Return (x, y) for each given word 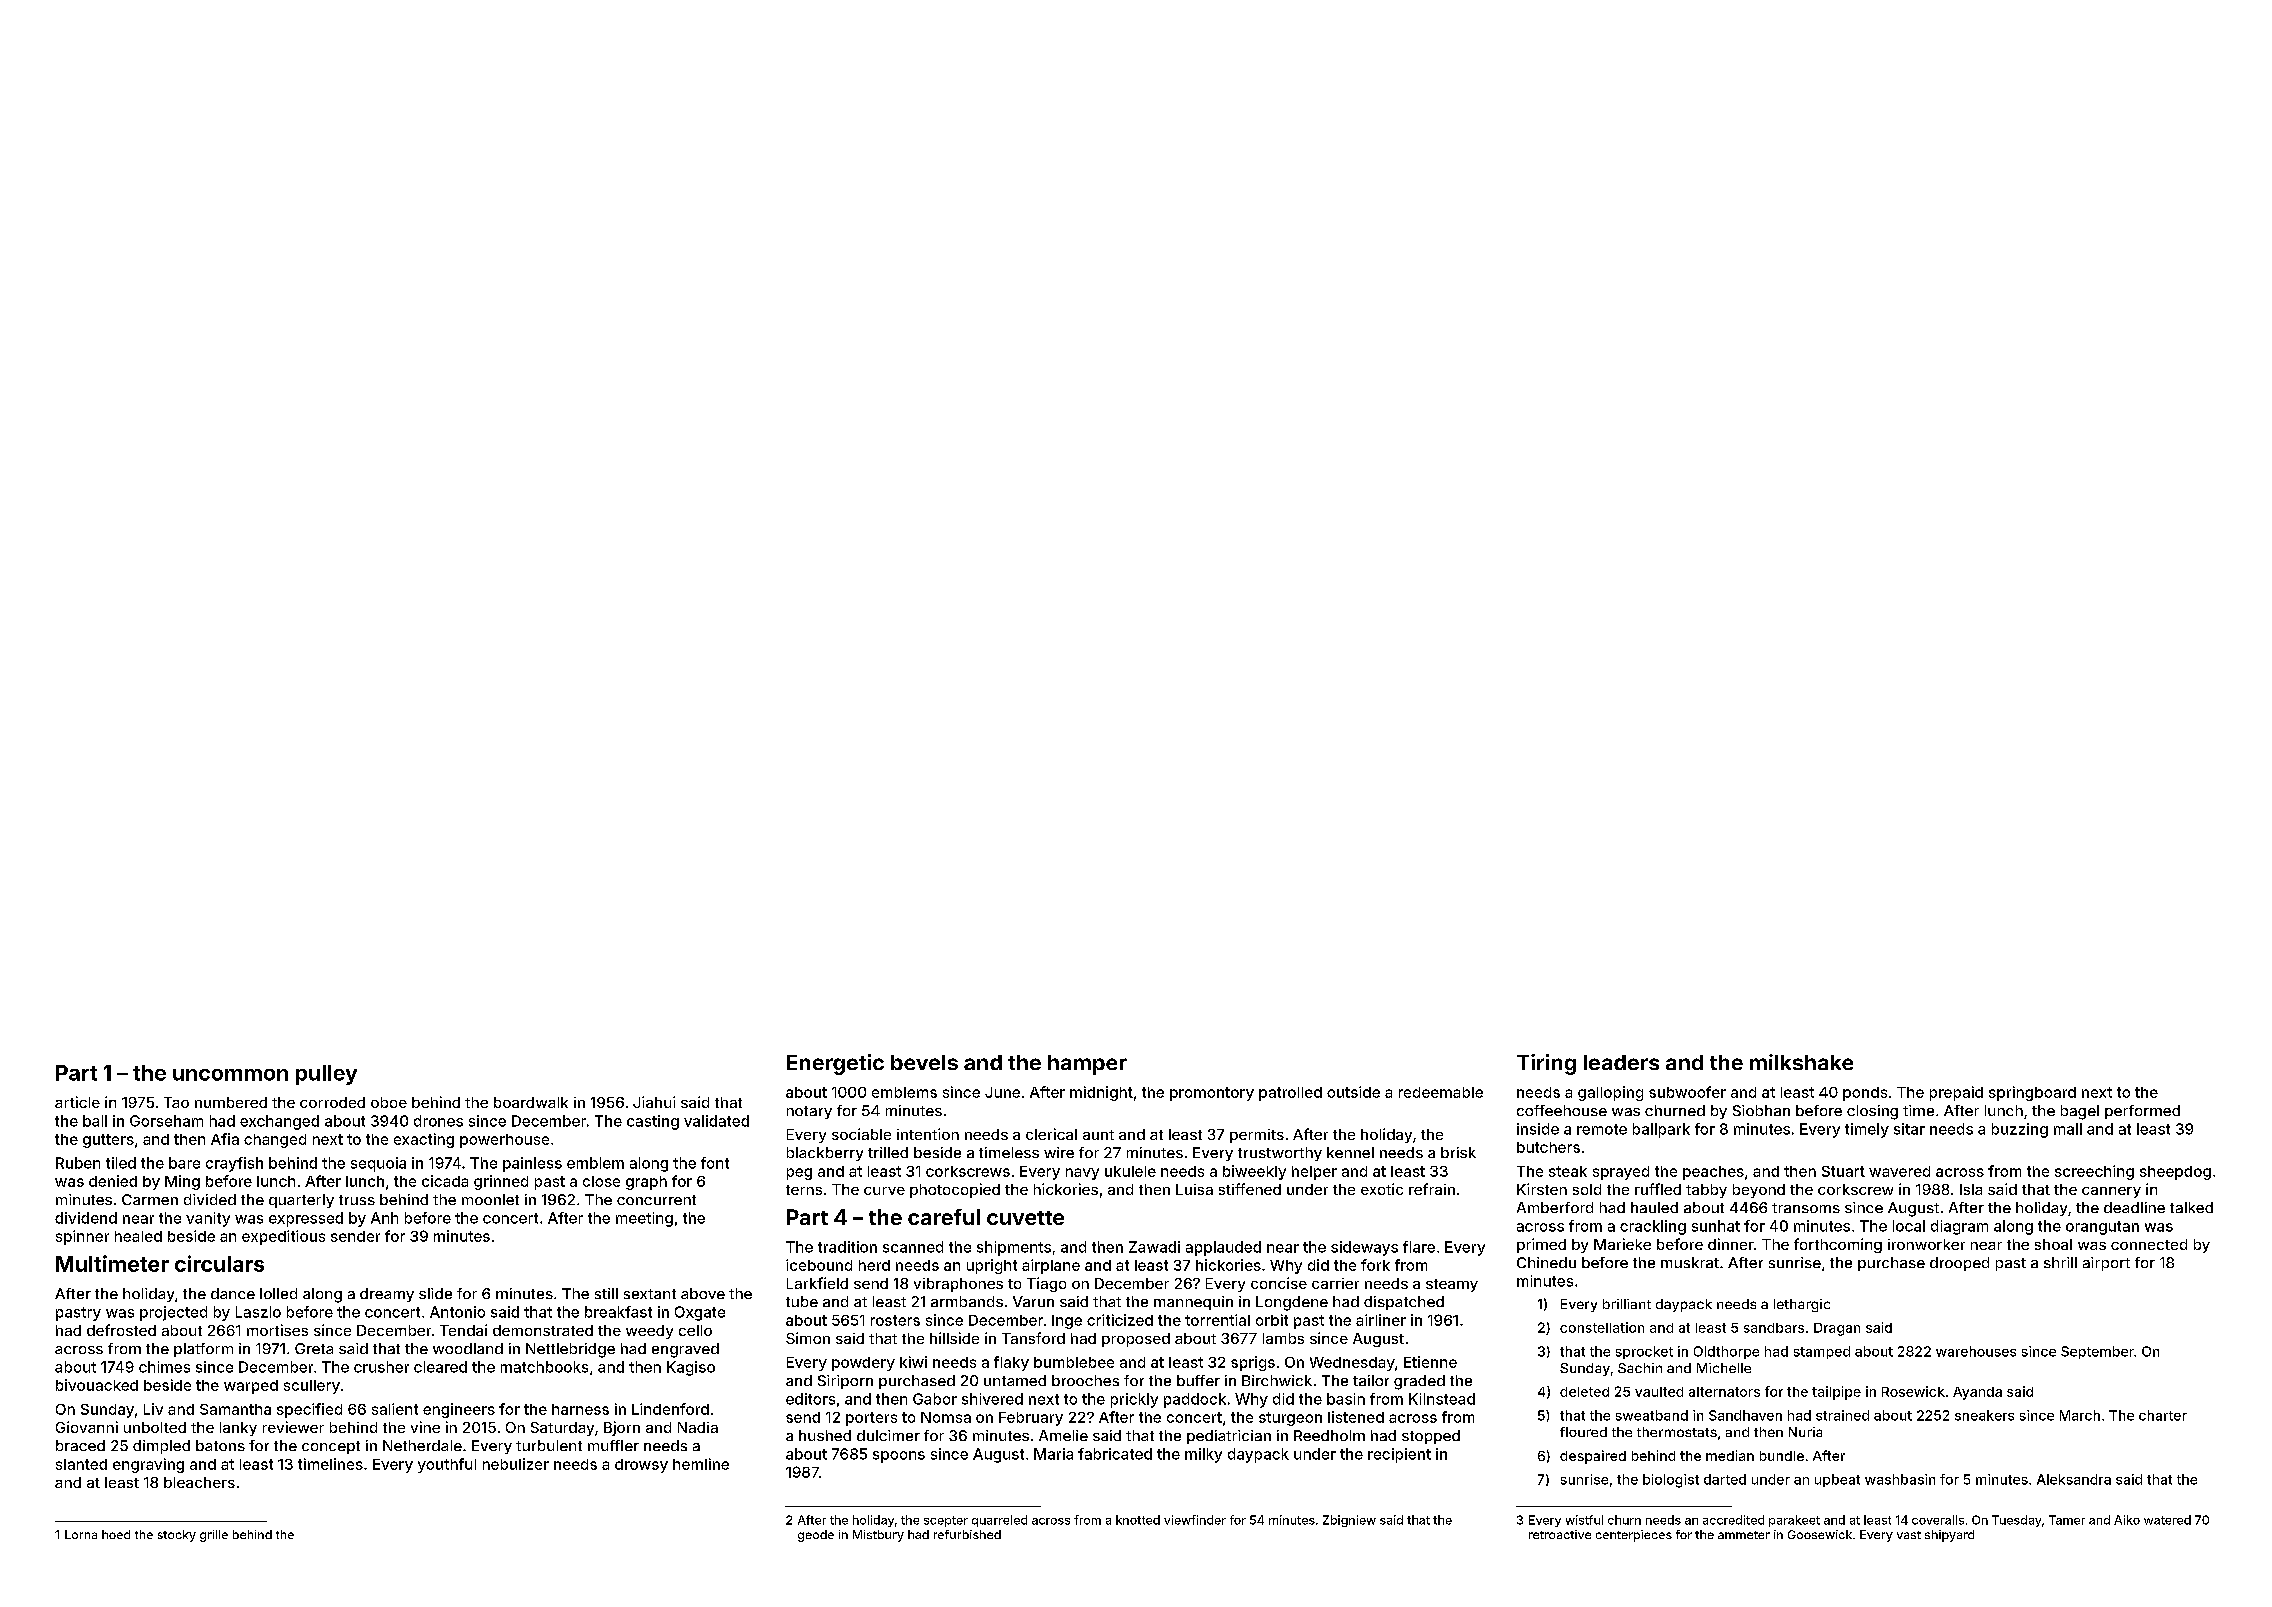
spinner (82, 1237)
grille (214, 1536)
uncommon (230, 1075)
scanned (913, 1247)
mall (2068, 1129)
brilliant (1627, 1304)
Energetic (835, 1064)
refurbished (967, 1534)
